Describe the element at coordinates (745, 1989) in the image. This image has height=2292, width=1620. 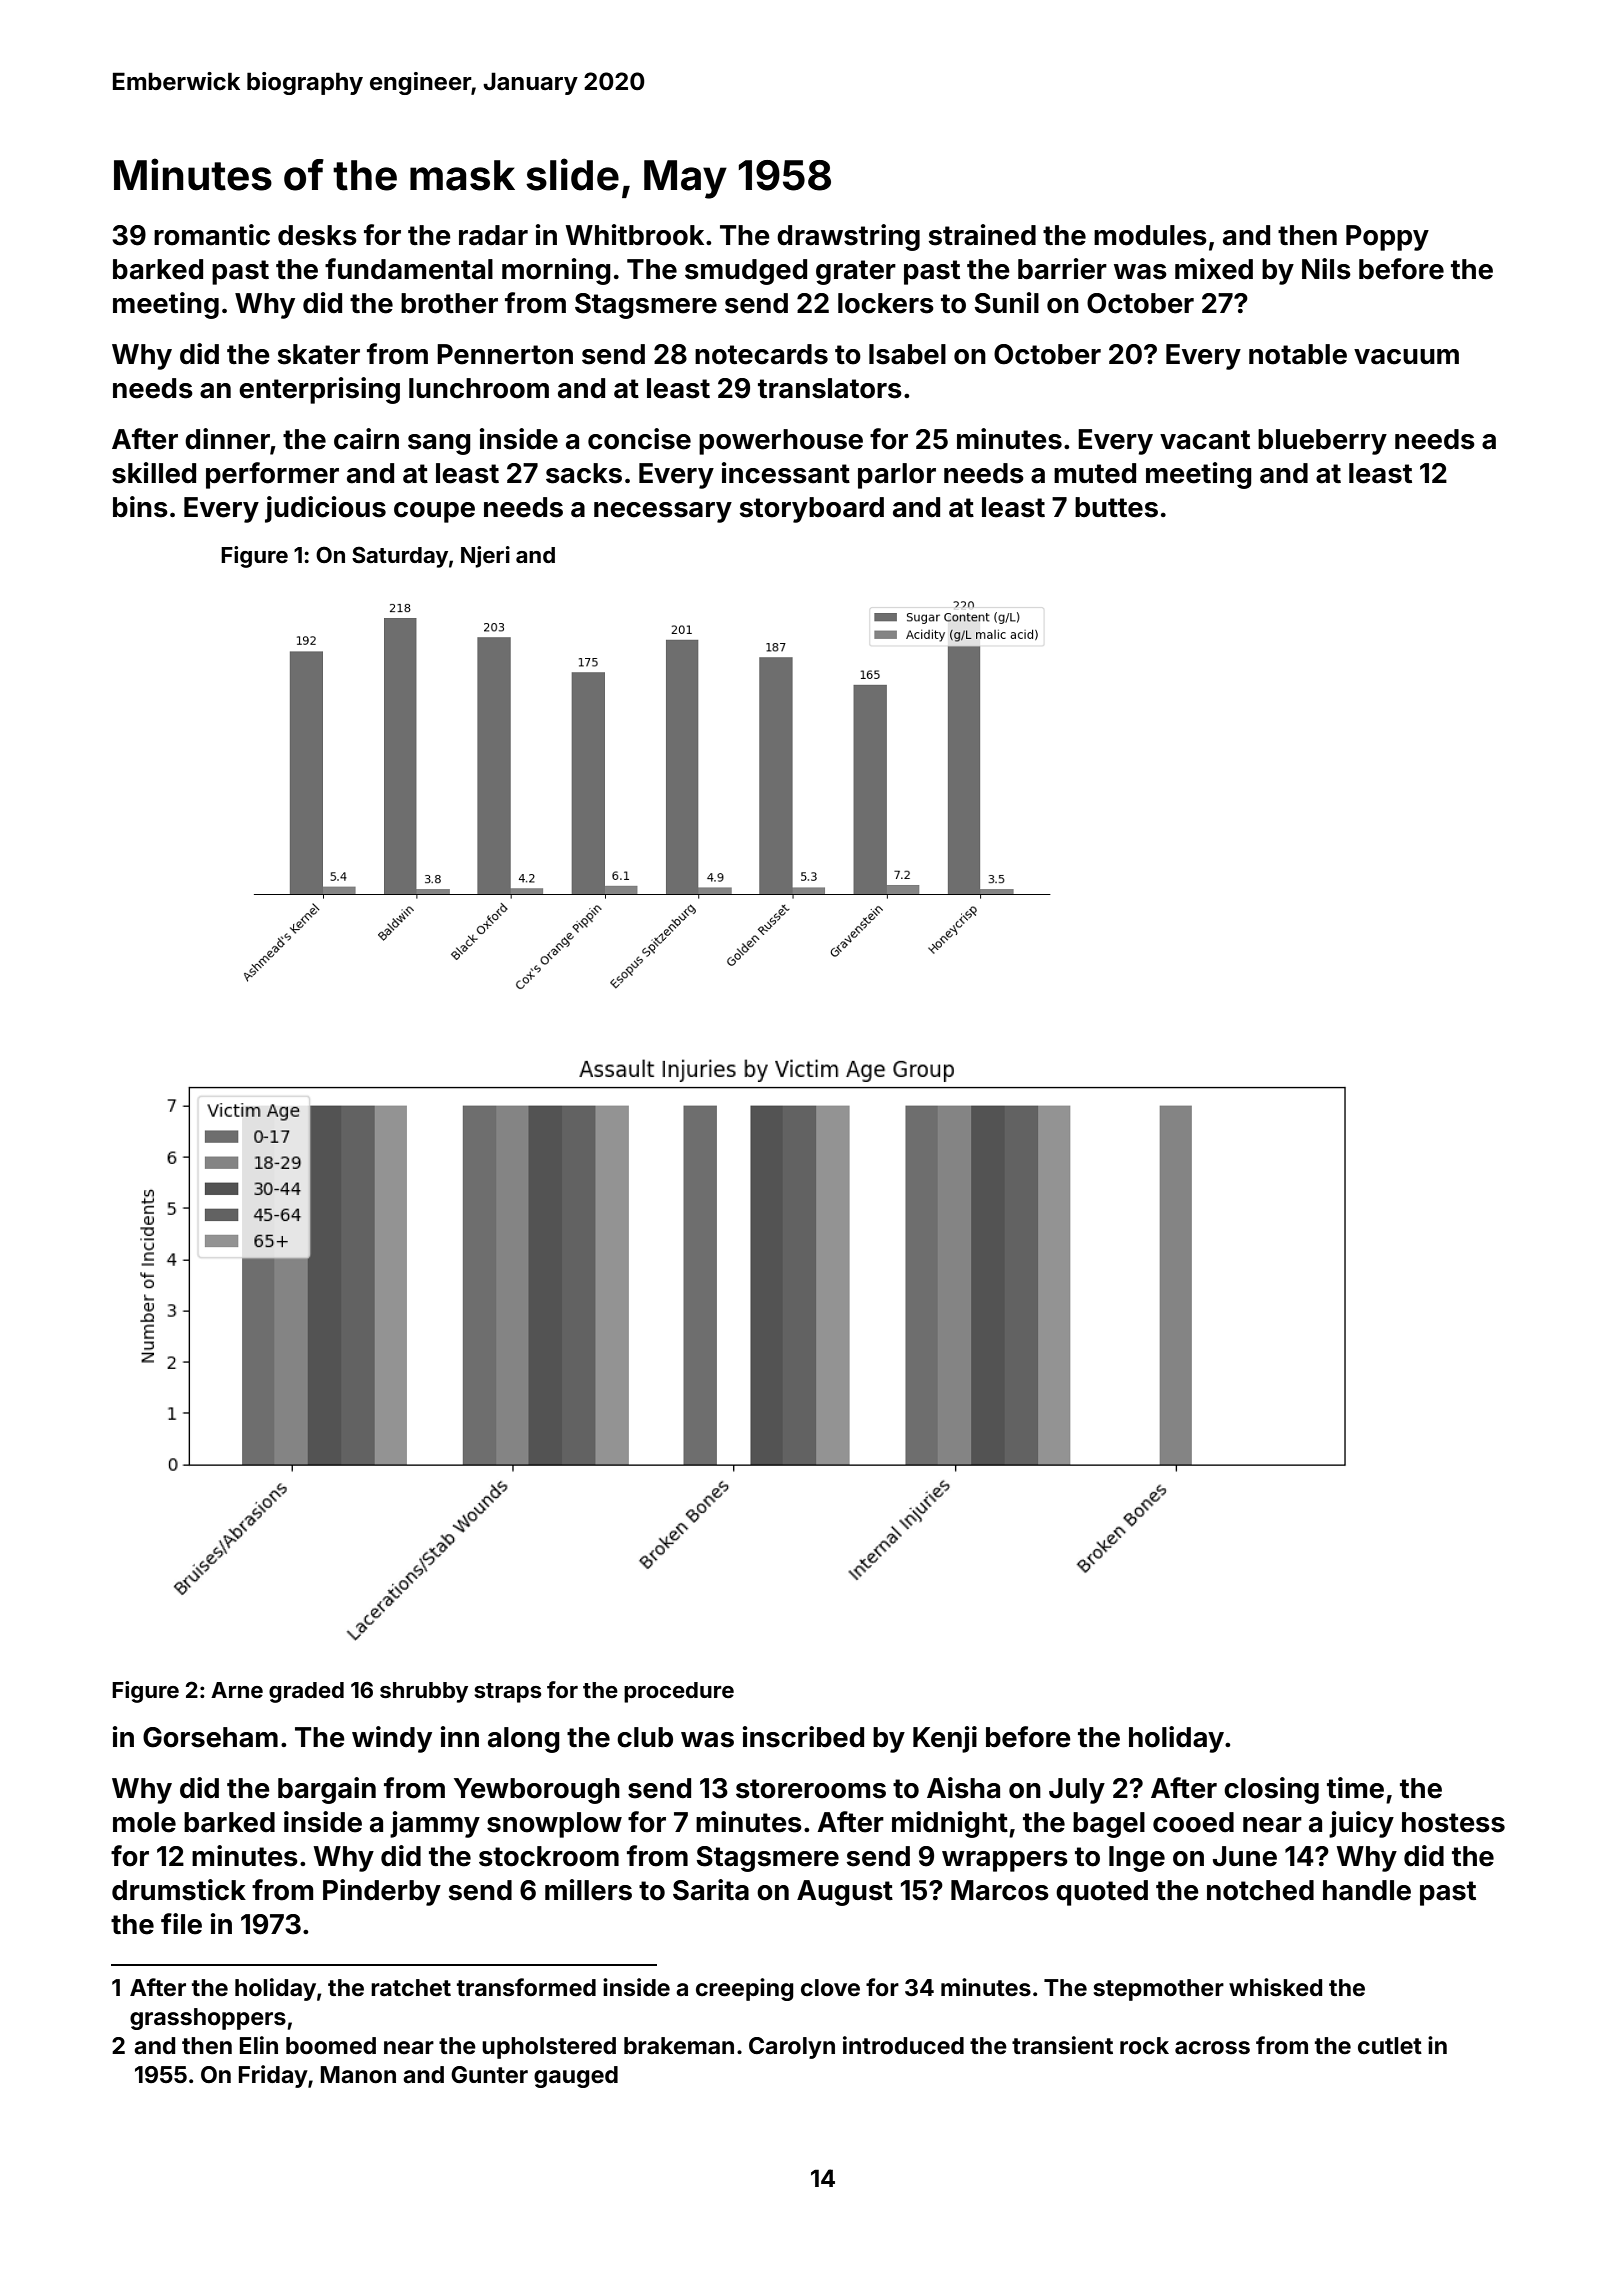
I see `creeping` at that location.
